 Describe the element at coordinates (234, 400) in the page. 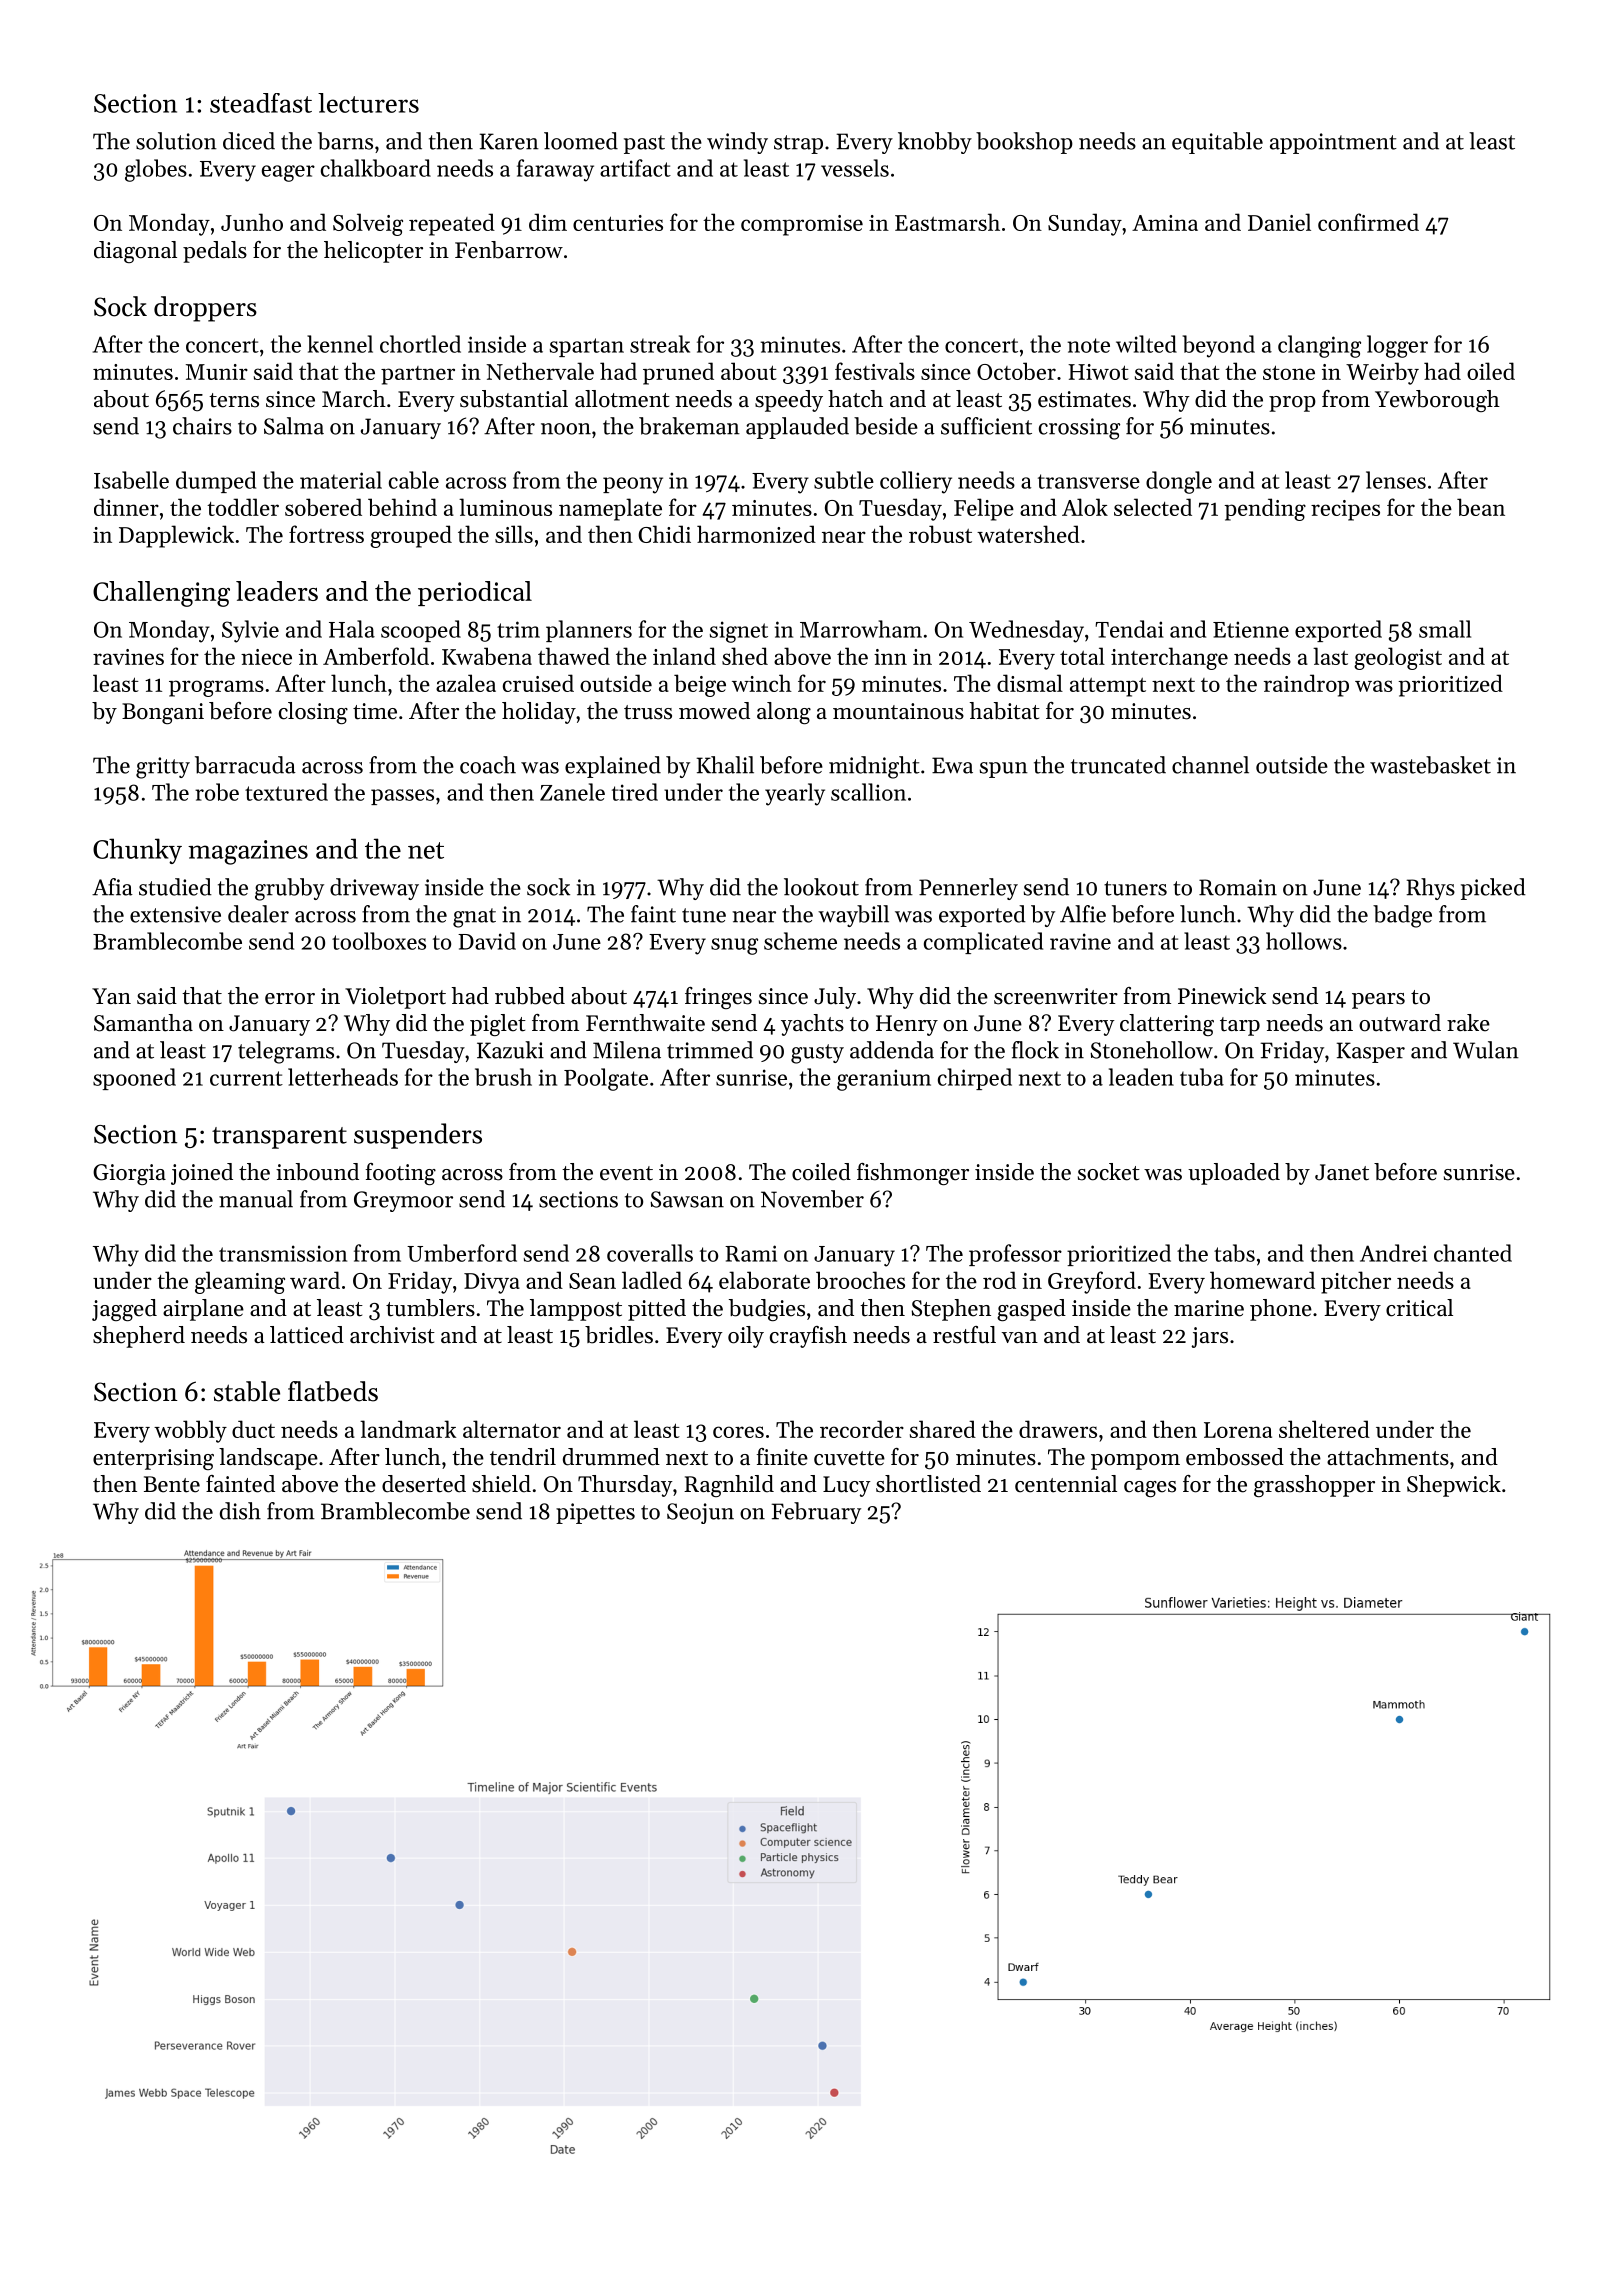

I see `terns` at that location.
